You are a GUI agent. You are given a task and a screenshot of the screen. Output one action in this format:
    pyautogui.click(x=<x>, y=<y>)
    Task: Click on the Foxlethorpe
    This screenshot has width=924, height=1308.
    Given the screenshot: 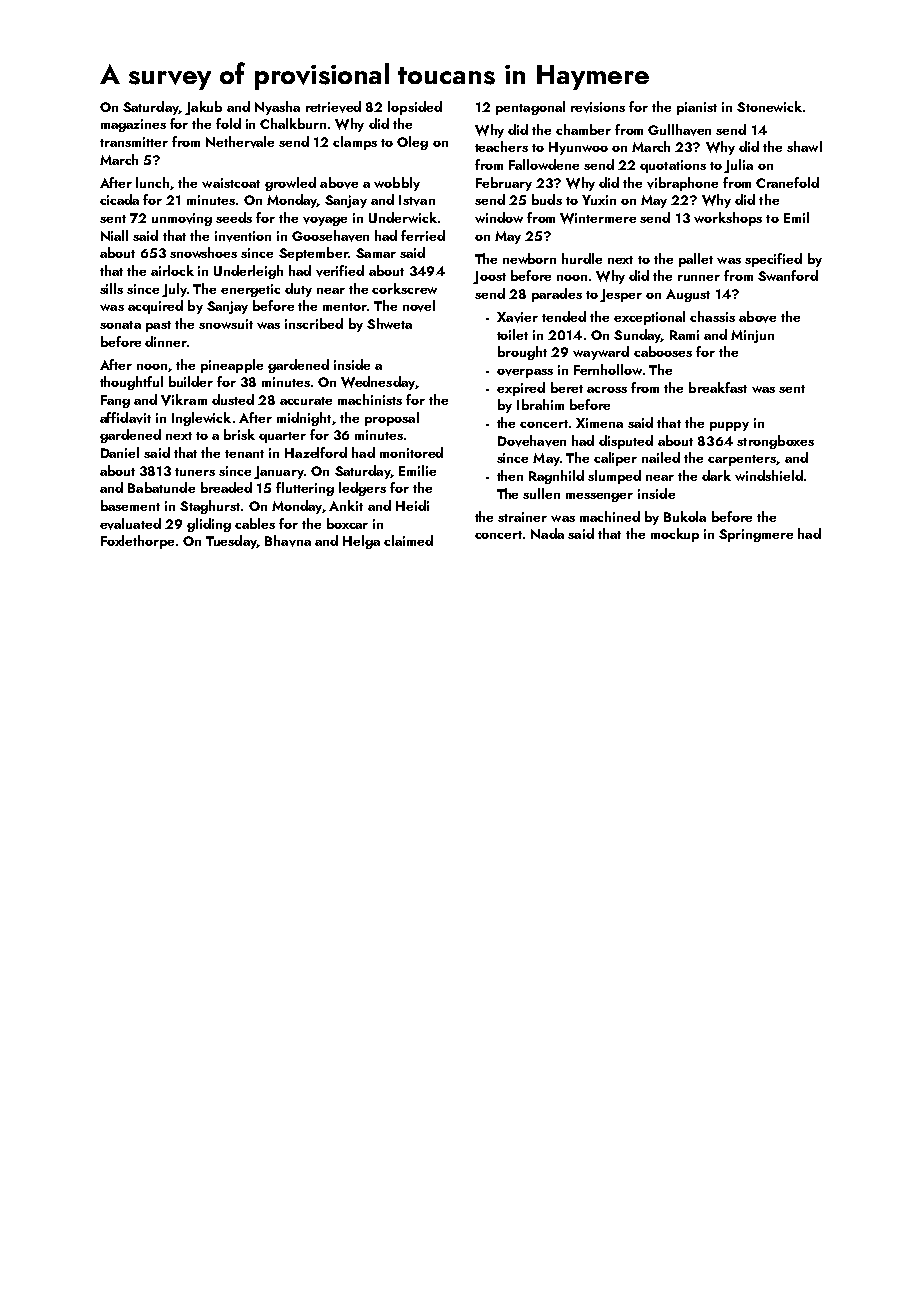 What is the action you would take?
    pyautogui.click(x=137, y=542)
